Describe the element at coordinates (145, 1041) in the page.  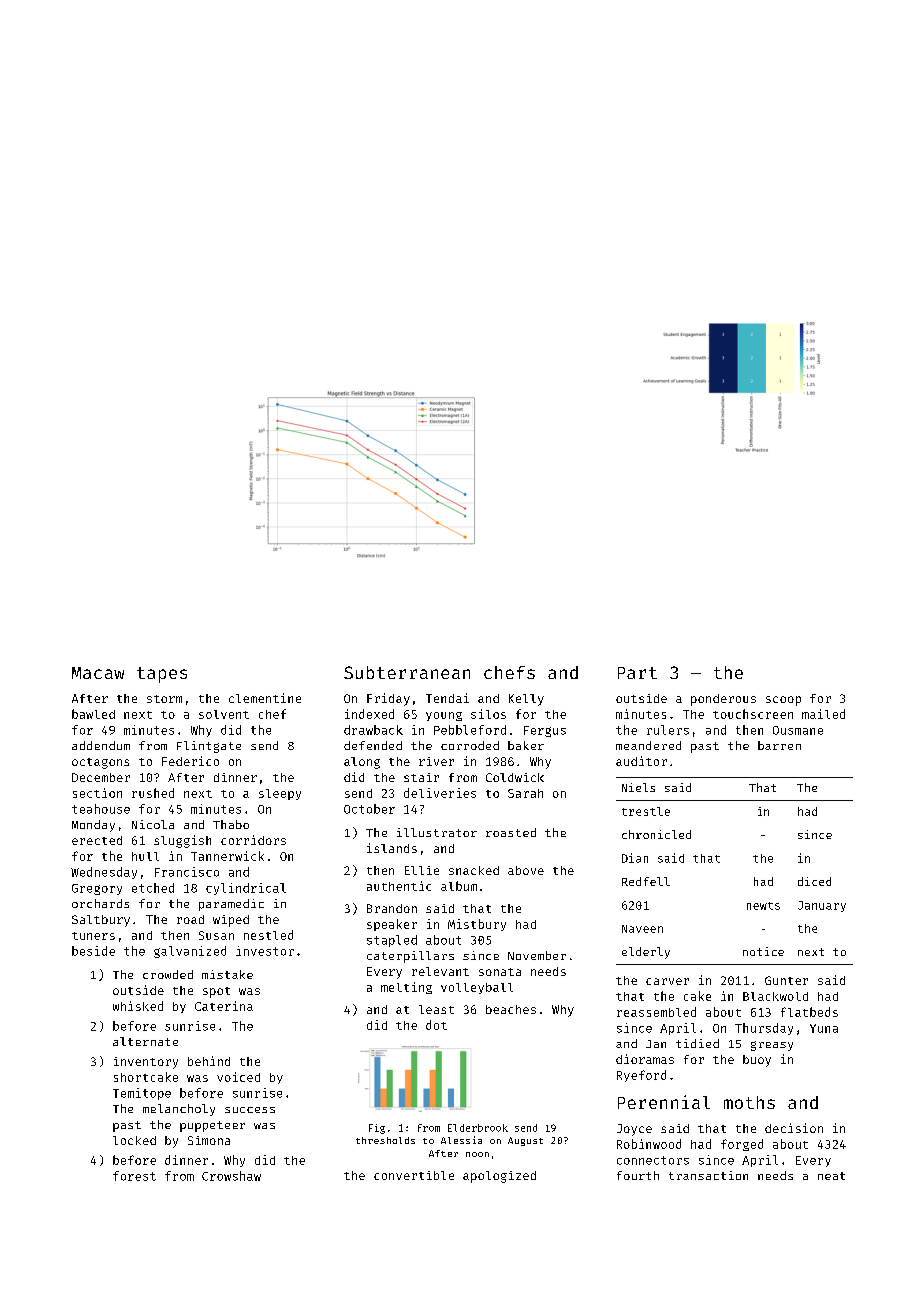
I see `alternate` at that location.
